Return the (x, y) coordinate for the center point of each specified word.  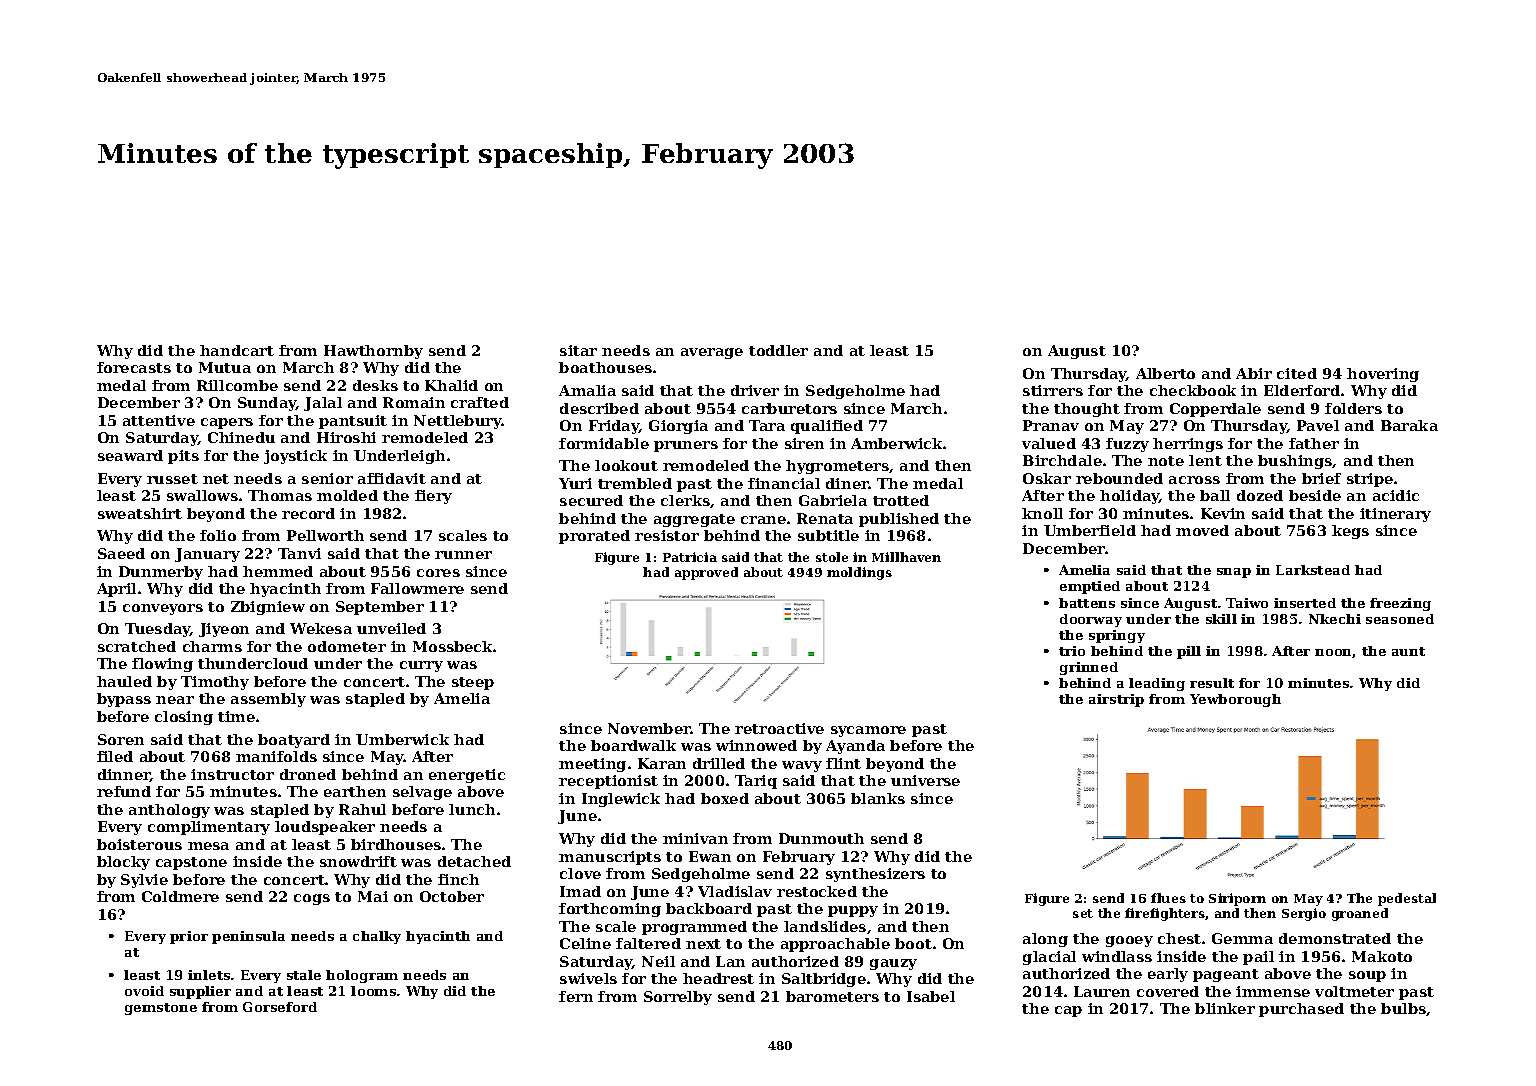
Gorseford (280, 1007)
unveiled (391, 628)
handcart (237, 350)
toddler (778, 350)
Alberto (1165, 373)
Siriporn (1237, 899)
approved (706, 573)
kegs (1350, 532)
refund (124, 791)
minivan (695, 838)
